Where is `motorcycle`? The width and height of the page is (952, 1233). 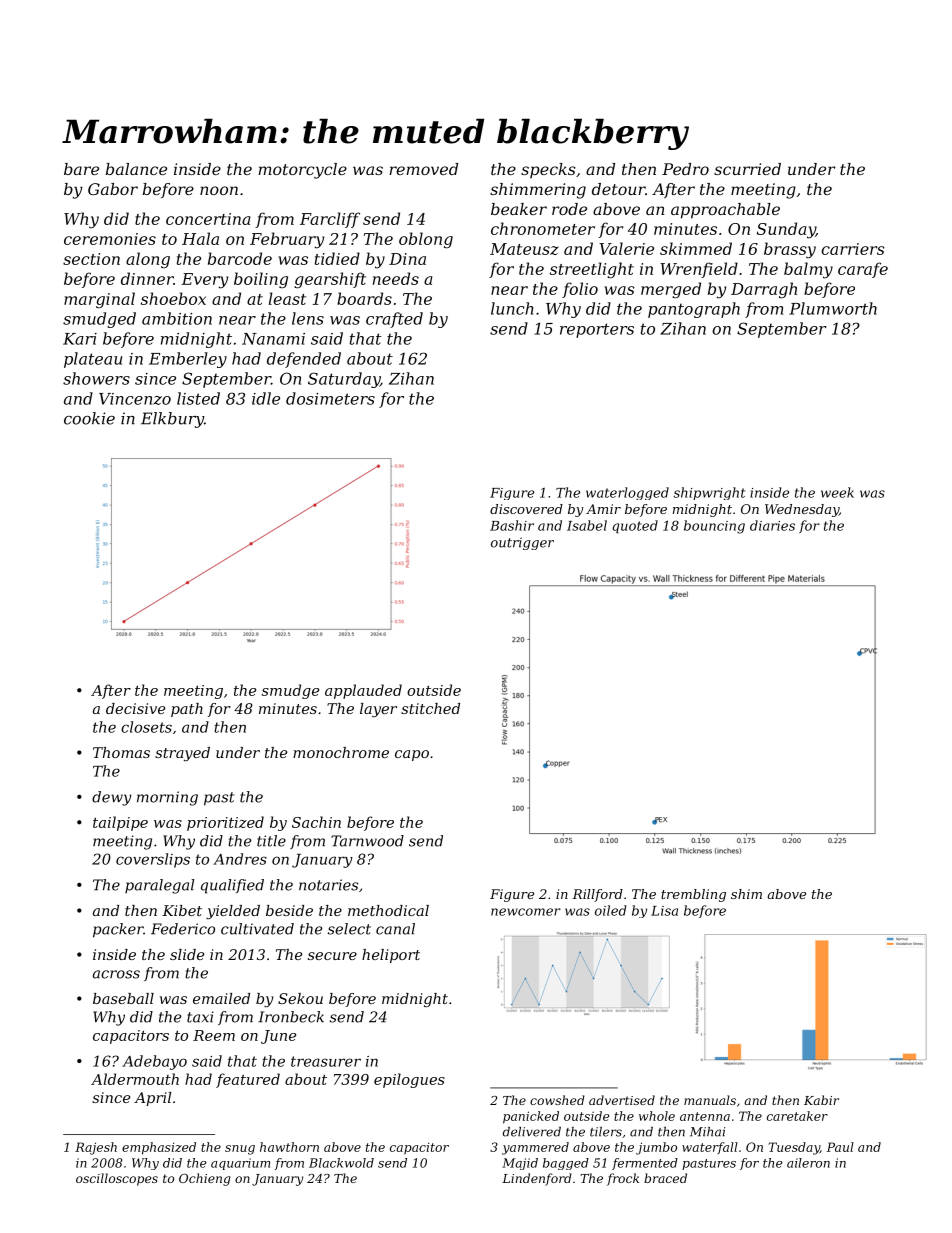 motorcycle is located at coordinates (302, 171).
